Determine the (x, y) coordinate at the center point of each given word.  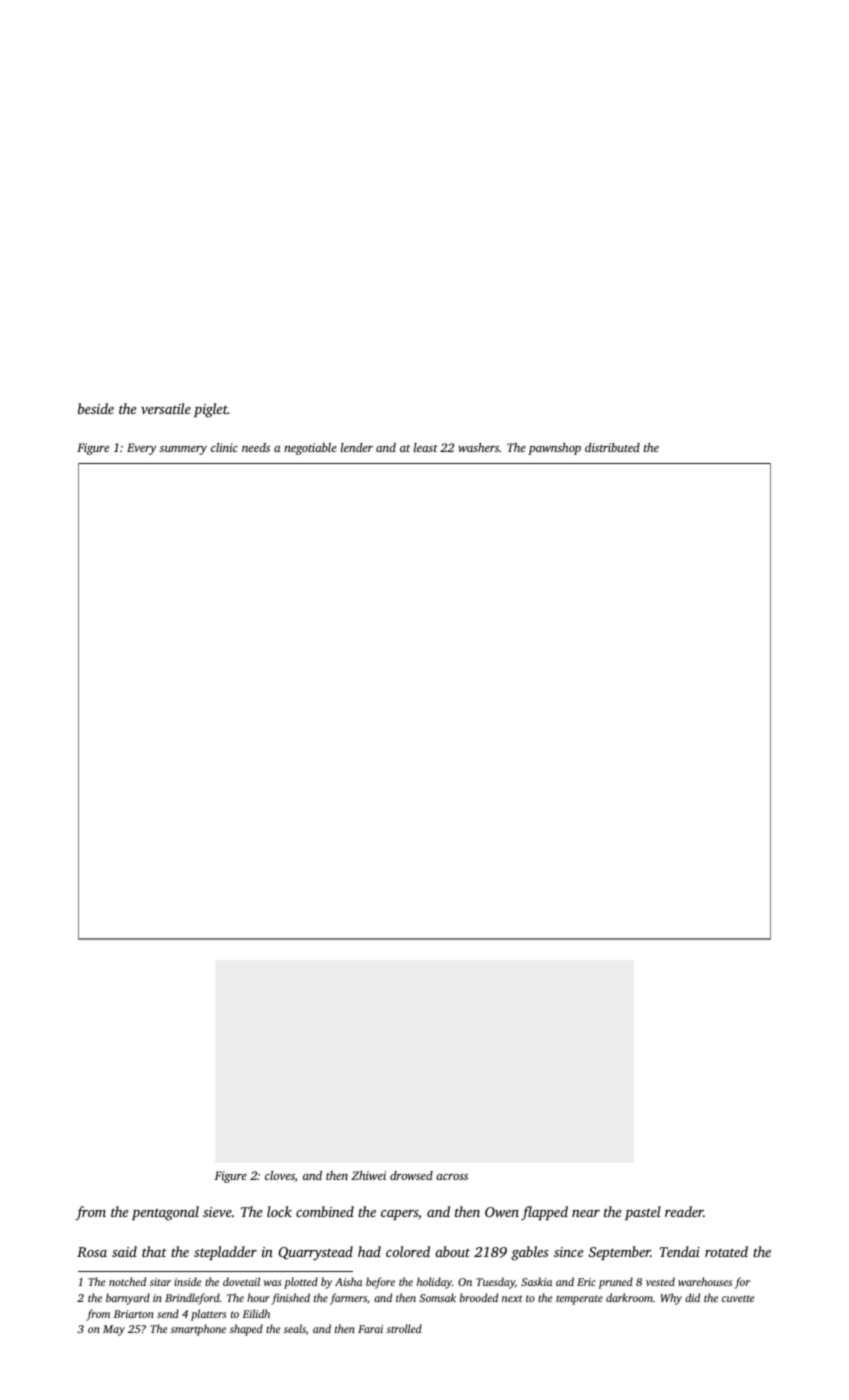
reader (684, 1211)
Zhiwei (368, 1175)
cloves (280, 1175)
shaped (246, 1330)
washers (478, 447)
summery (183, 450)
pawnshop (554, 449)
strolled (404, 1328)
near (586, 1213)
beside (96, 408)
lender (357, 447)
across (452, 1177)
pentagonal (165, 1213)
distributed (612, 447)
